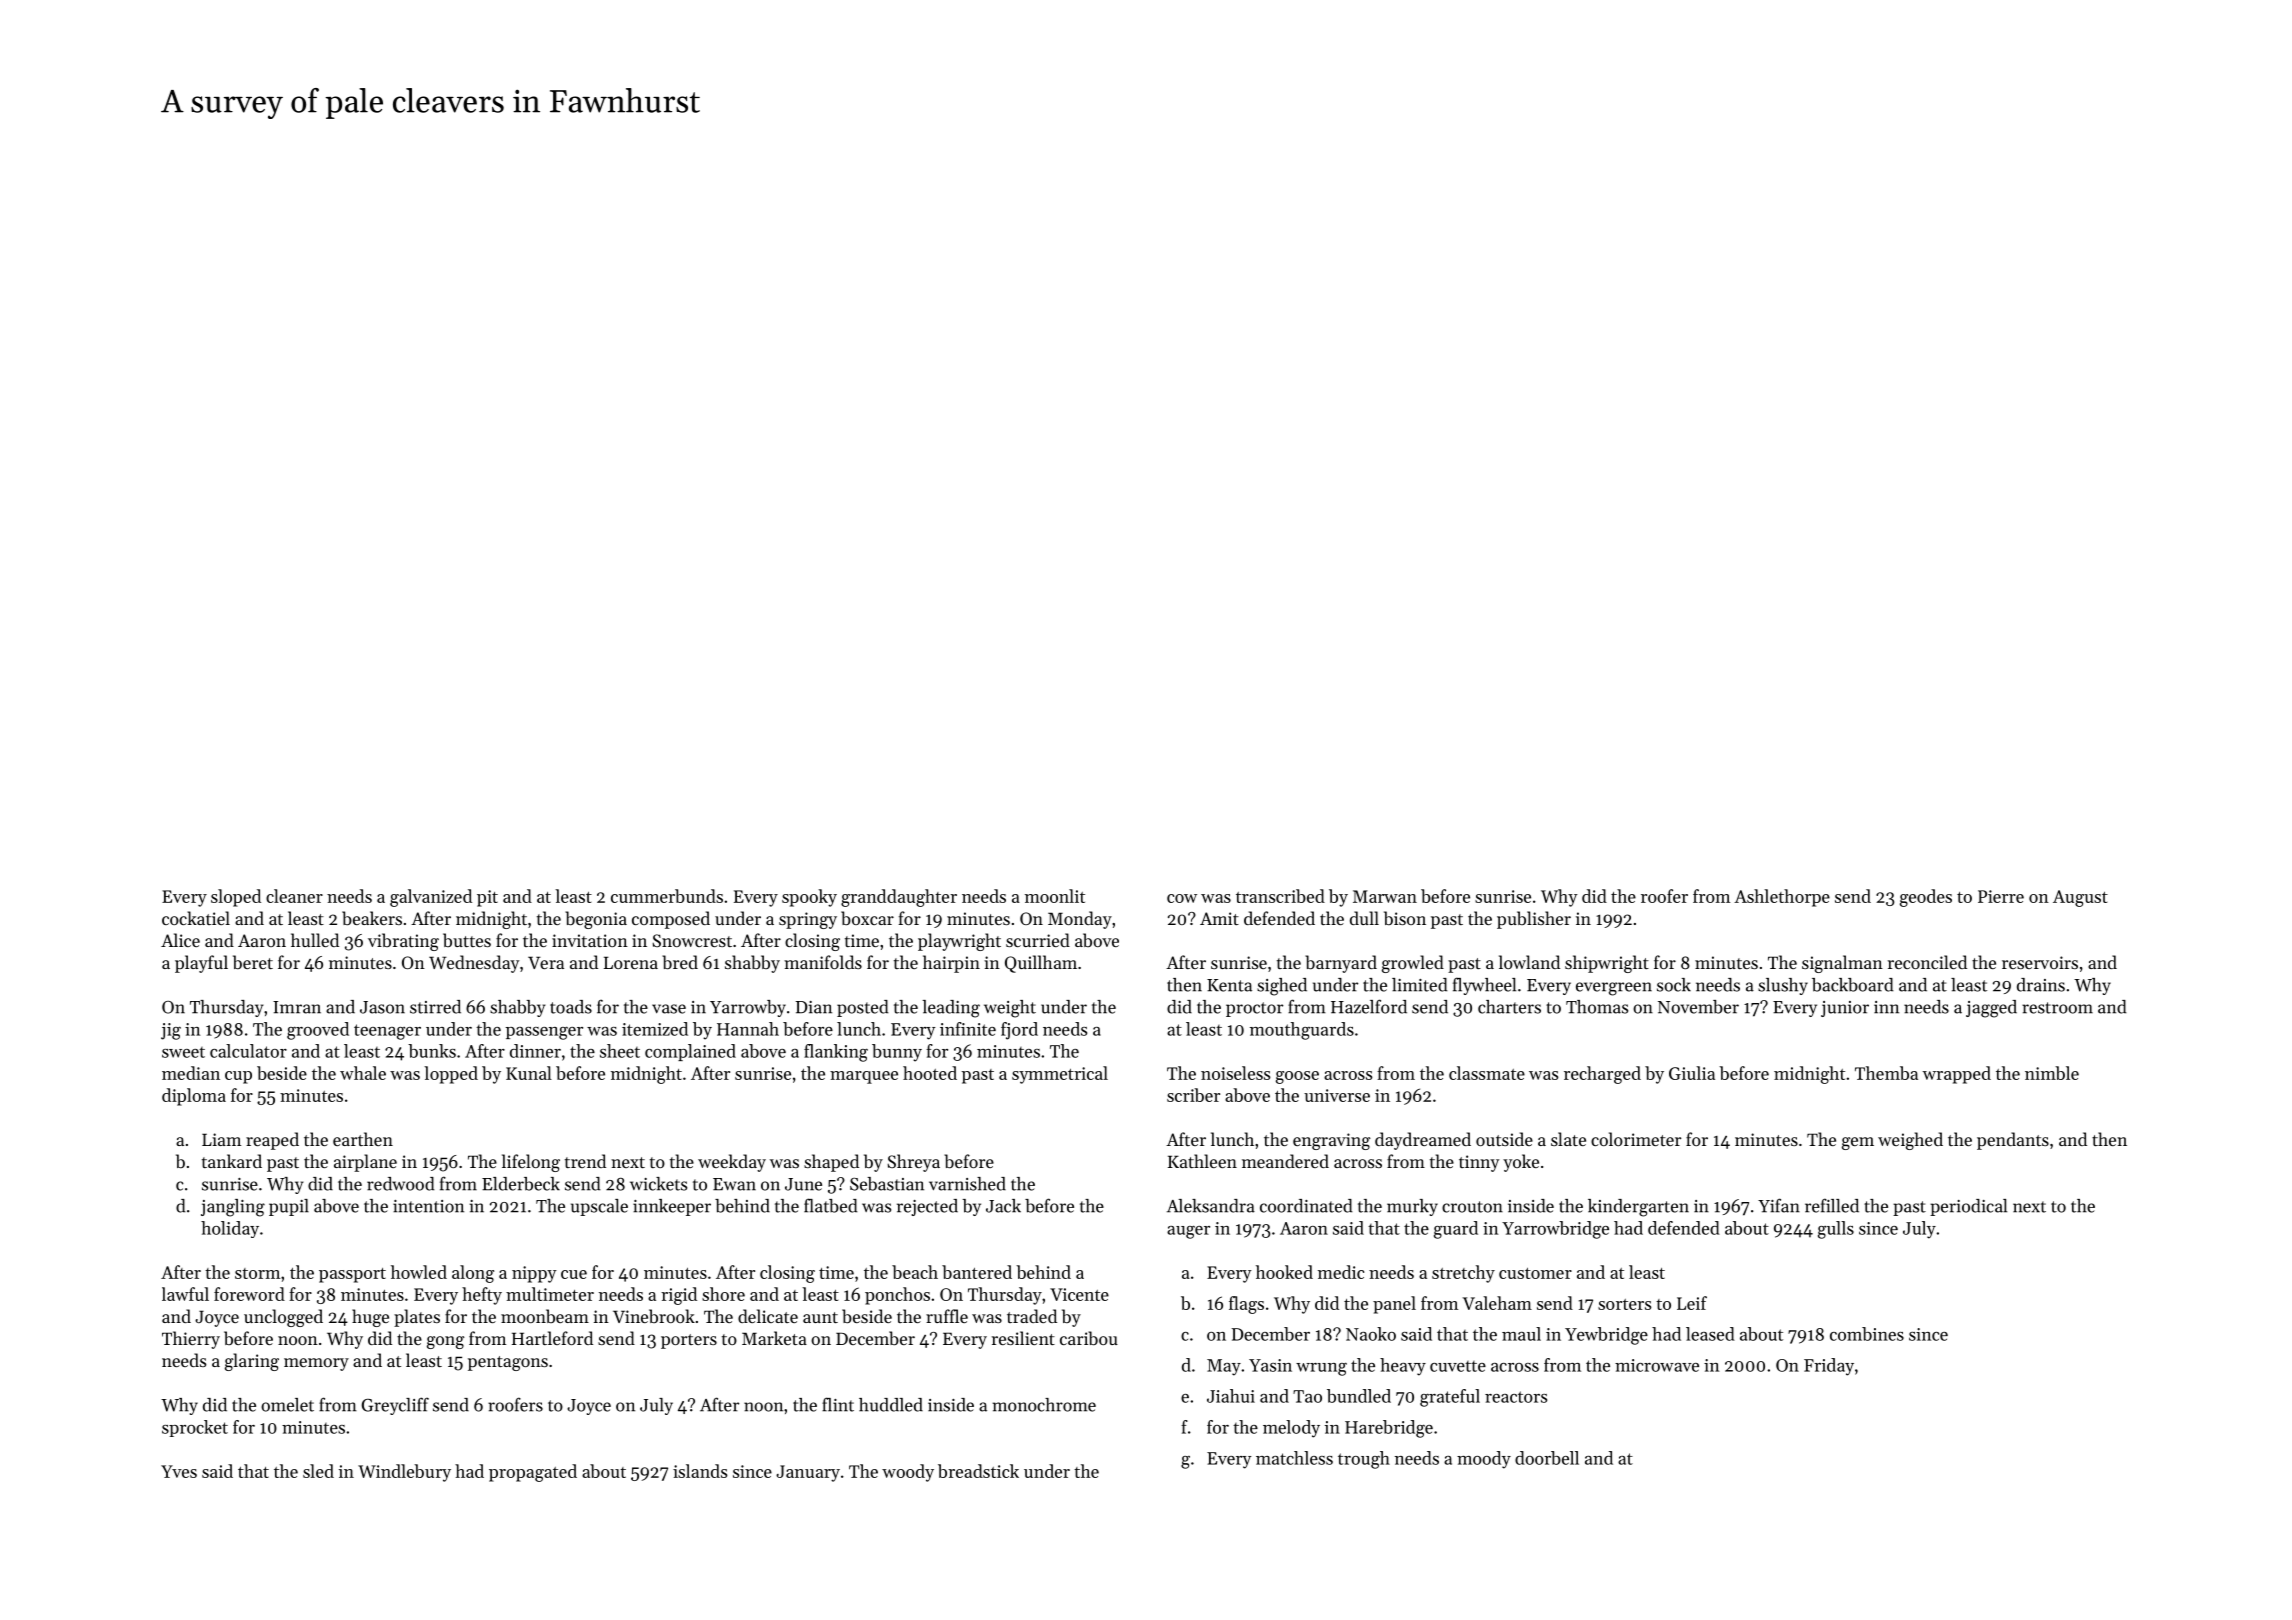 The height and width of the image is (1620, 2292). What do you see at coordinates (318, 1471) in the image?
I see `sled` at bounding box center [318, 1471].
